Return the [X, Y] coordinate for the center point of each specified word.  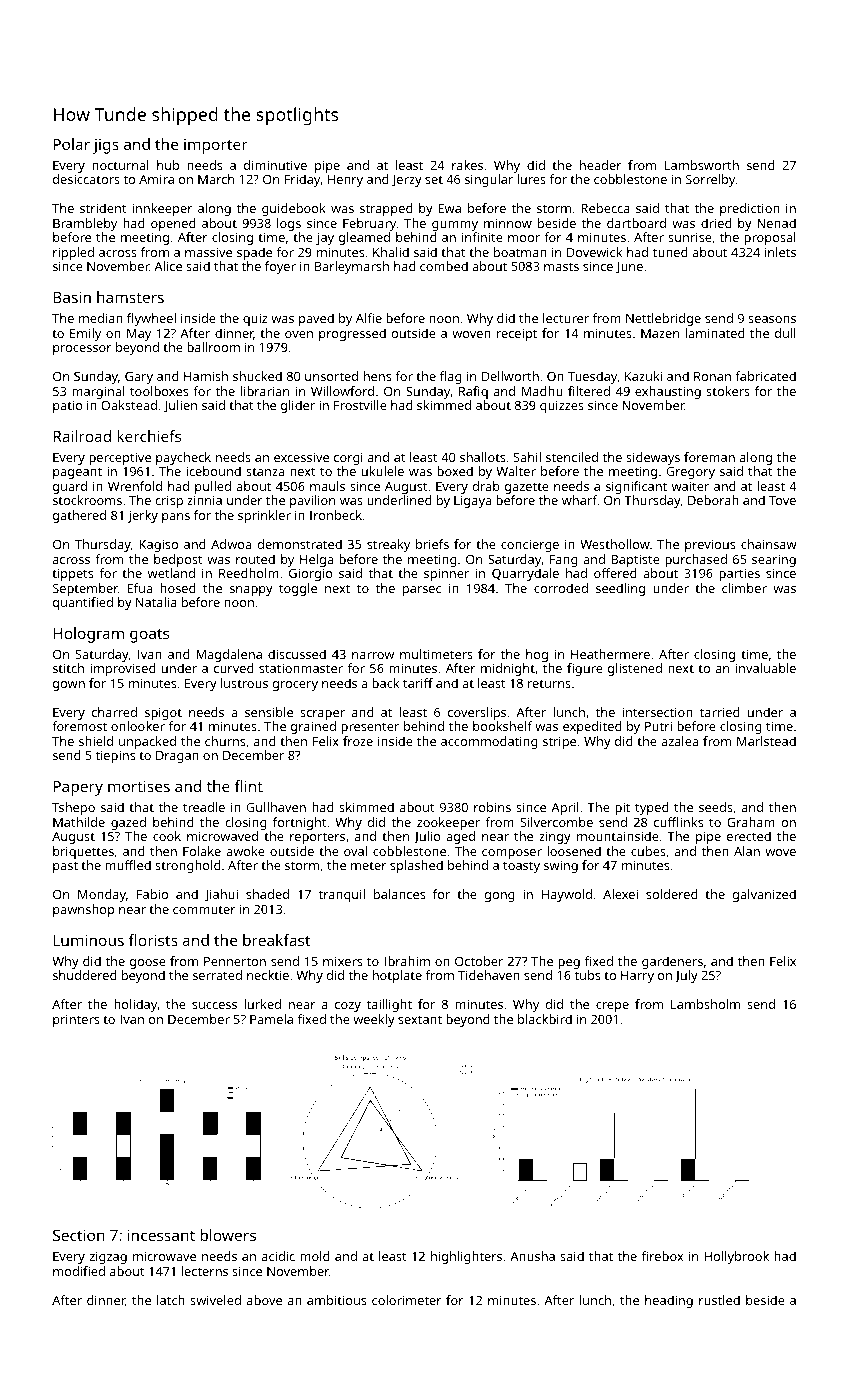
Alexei [620, 894]
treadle [204, 807]
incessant [161, 1235]
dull [785, 333]
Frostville [360, 405]
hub [168, 165]
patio [68, 406]
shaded [267, 894]
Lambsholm [705, 1004]
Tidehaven [489, 975]
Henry [345, 181]
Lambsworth [702, 165]
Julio [427, 837]
